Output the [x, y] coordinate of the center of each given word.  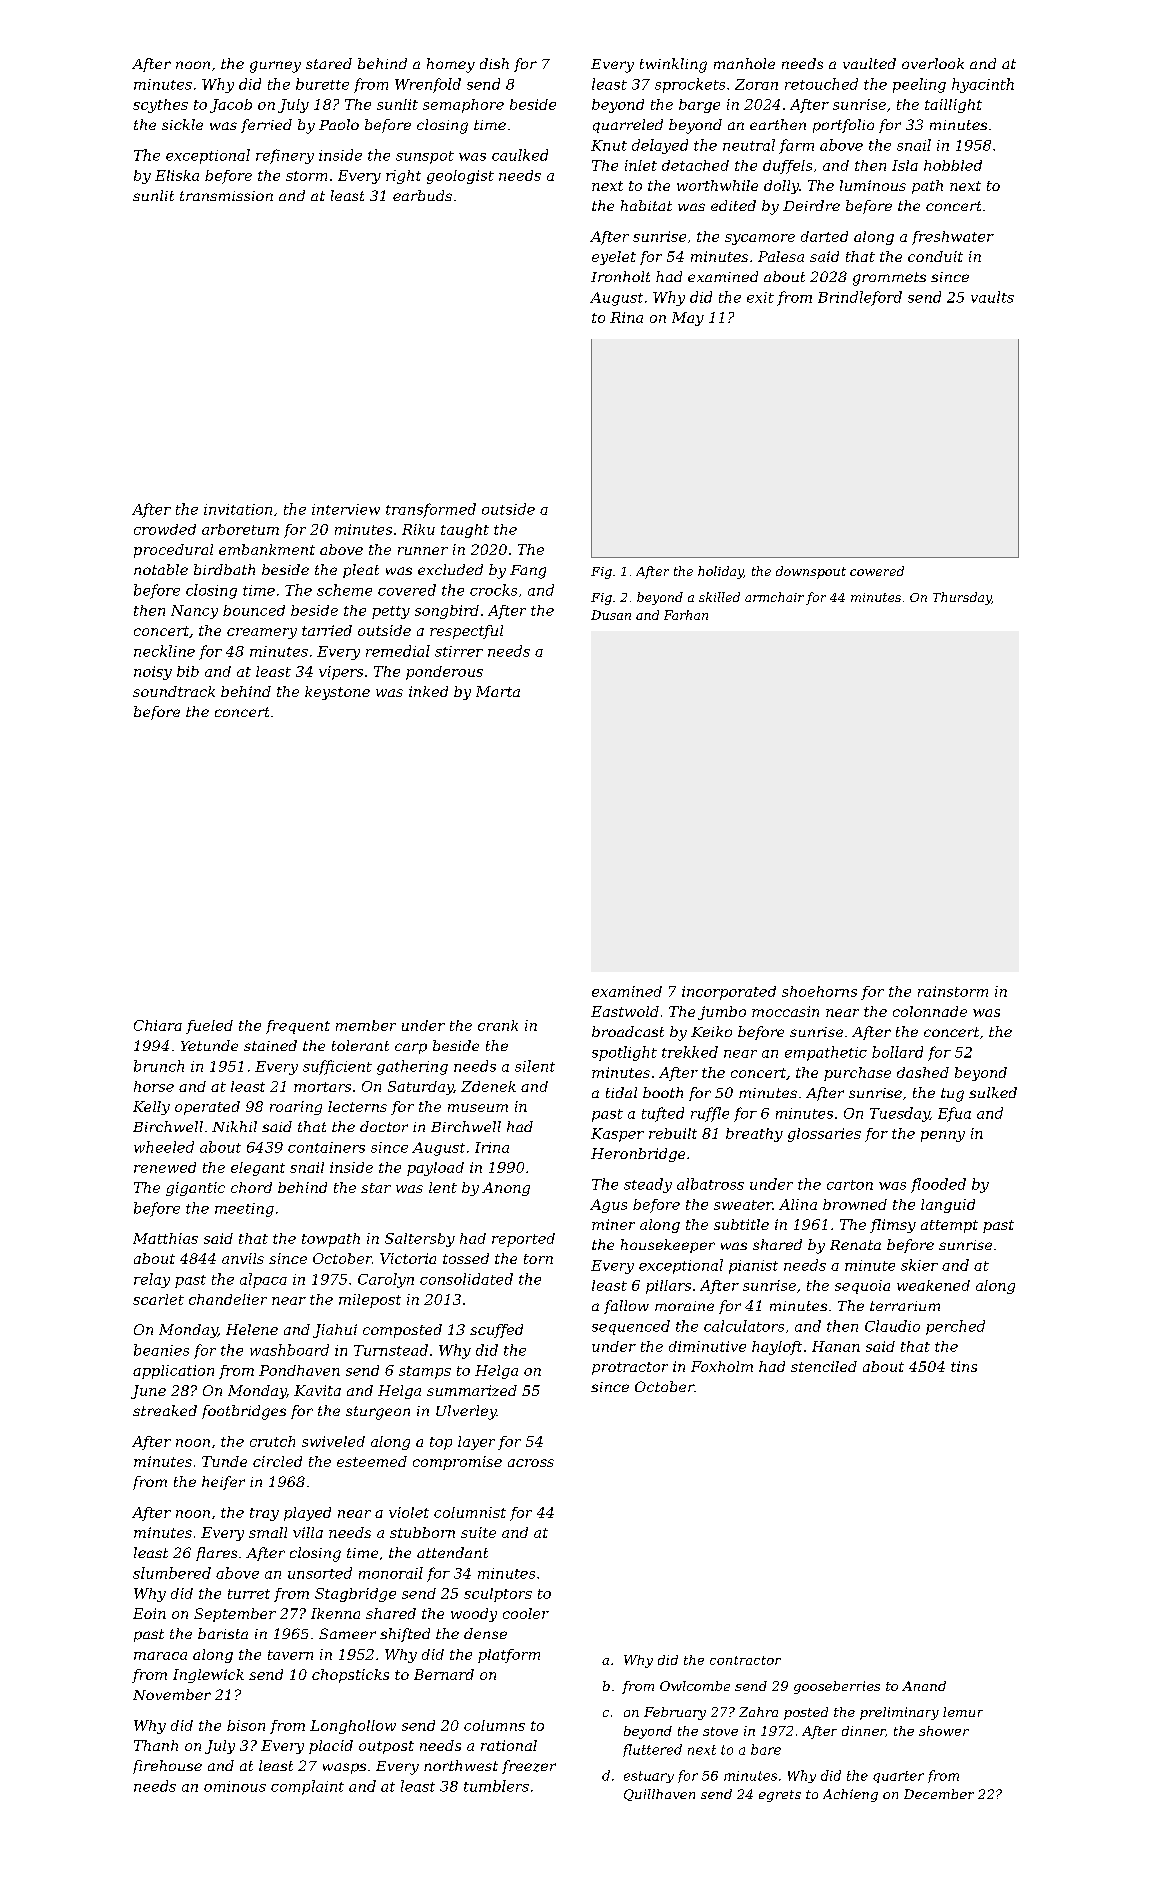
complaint [307, 1787]
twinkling [673, 65]
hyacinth [983, 85]
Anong [506, 1189]
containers [326, 1147]
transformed [431, 510]
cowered [877, 571]
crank [498, 1025]
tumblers [496, 1786]
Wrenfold [428, 85]
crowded [165, 529]
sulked [993, 1092]
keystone [337, 693]
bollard [897, 1052]
